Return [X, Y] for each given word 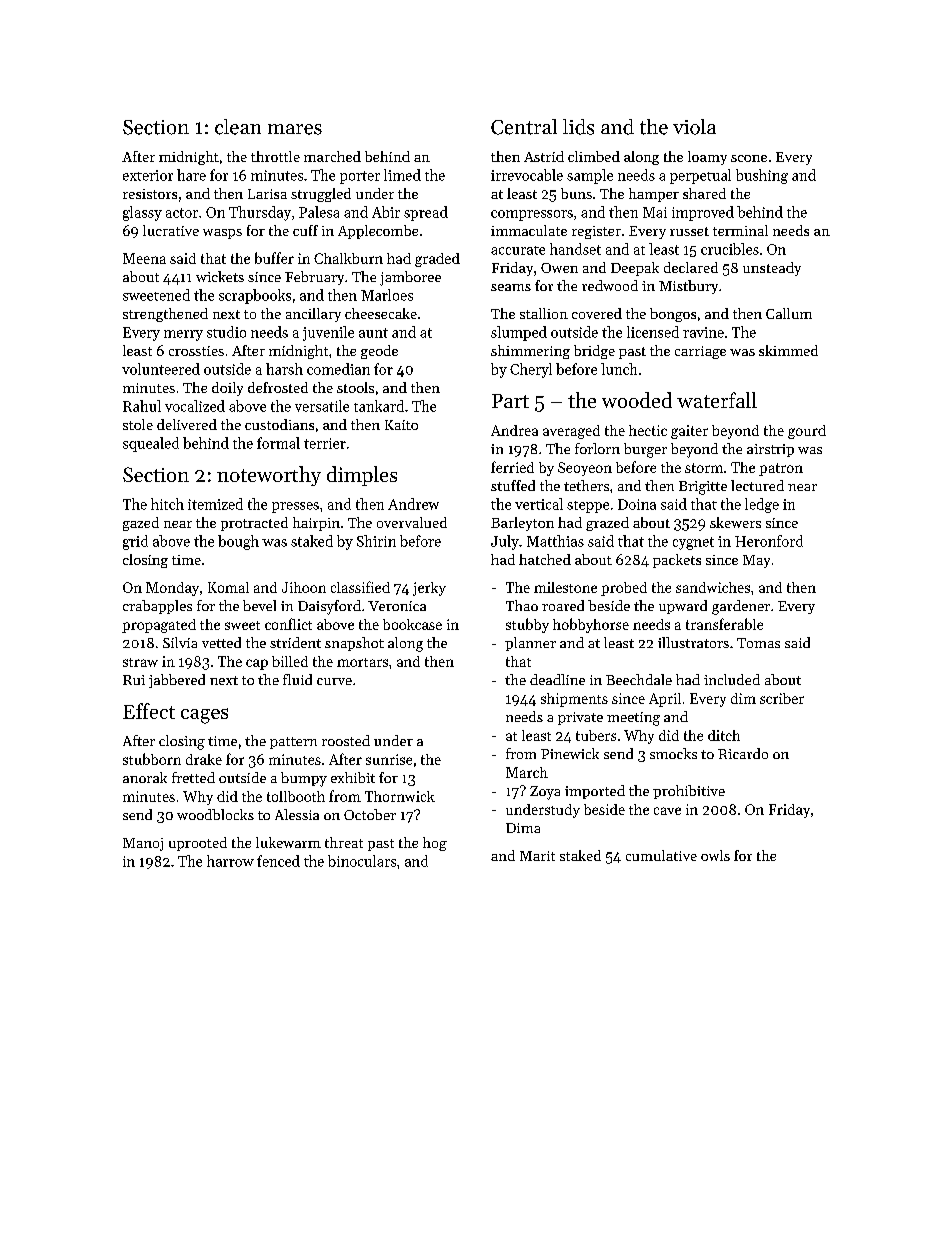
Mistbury [688, 287]
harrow [230, 861]
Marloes [387, 295]
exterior [148, 175]
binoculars [362, 861]
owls [715, 855]
